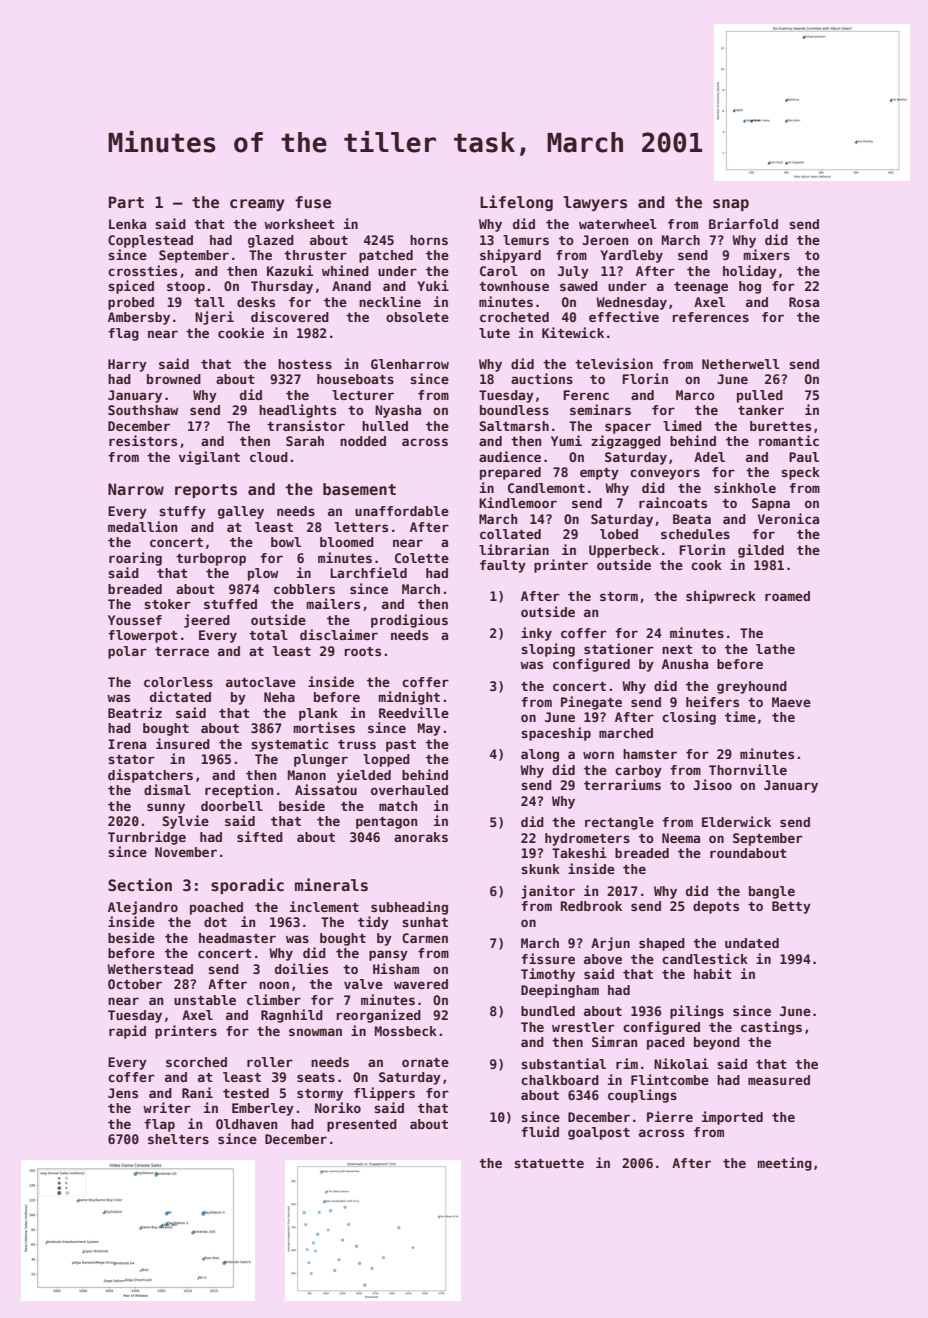  Describe the element at coordinates (127, 365) in the screenshot. I see `Harry` at that location.
